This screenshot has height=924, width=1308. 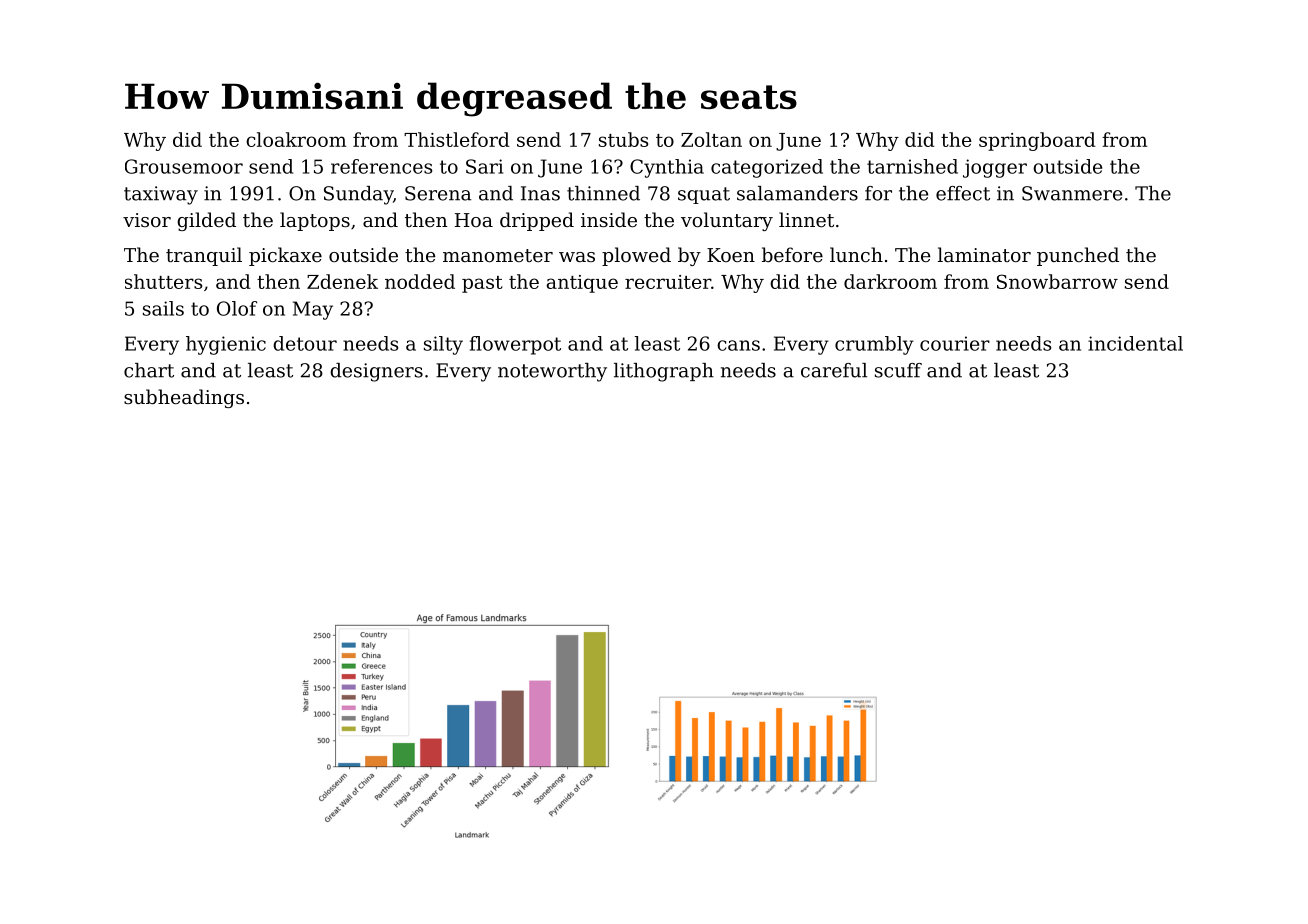 What do you see at coordinates (1072, 193) in the screenshot?
I see `Swanmere` at bounding box center [1072, 193].
